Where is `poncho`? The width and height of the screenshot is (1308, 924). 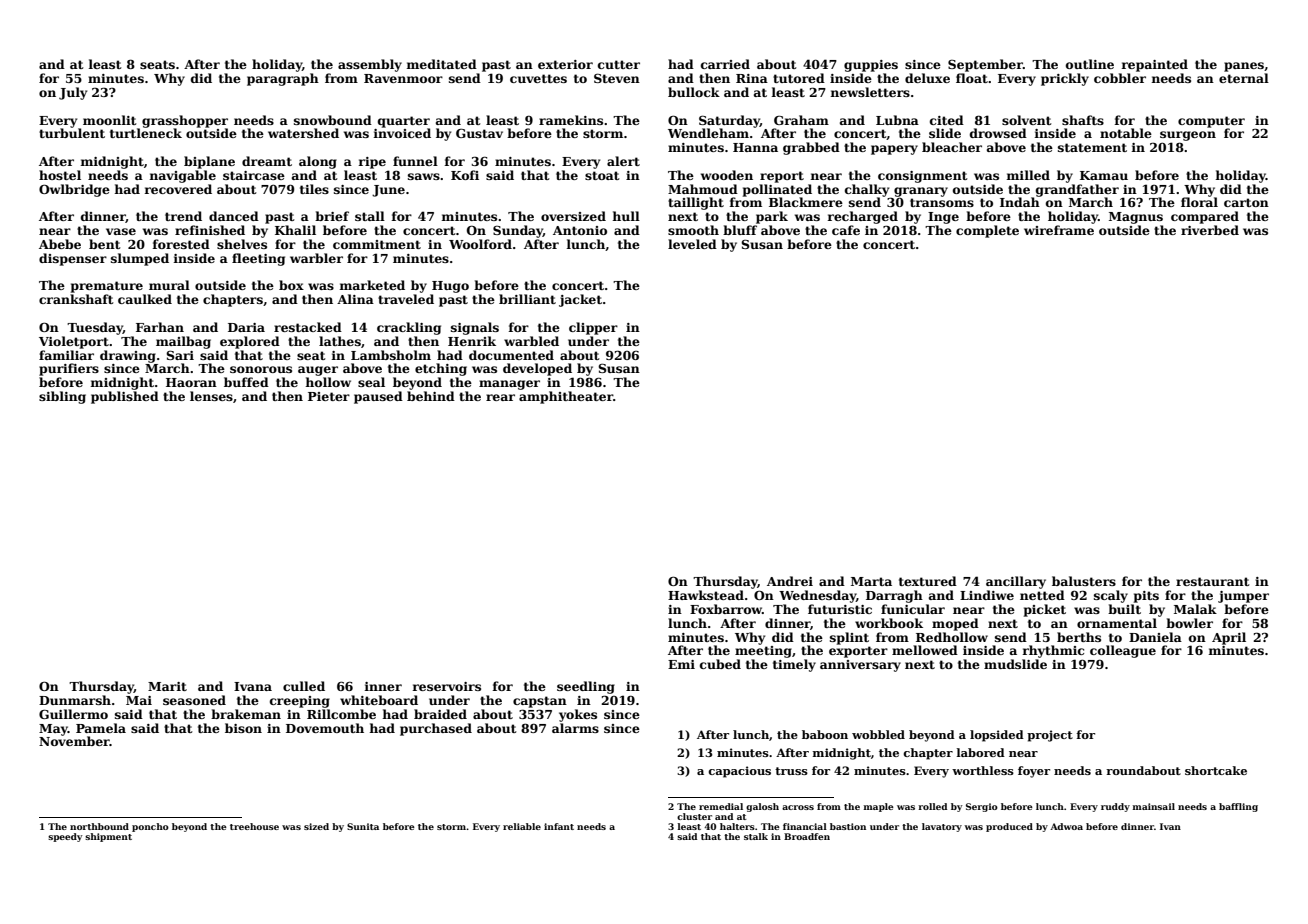 poncho is located at coordinates (150, 827).
